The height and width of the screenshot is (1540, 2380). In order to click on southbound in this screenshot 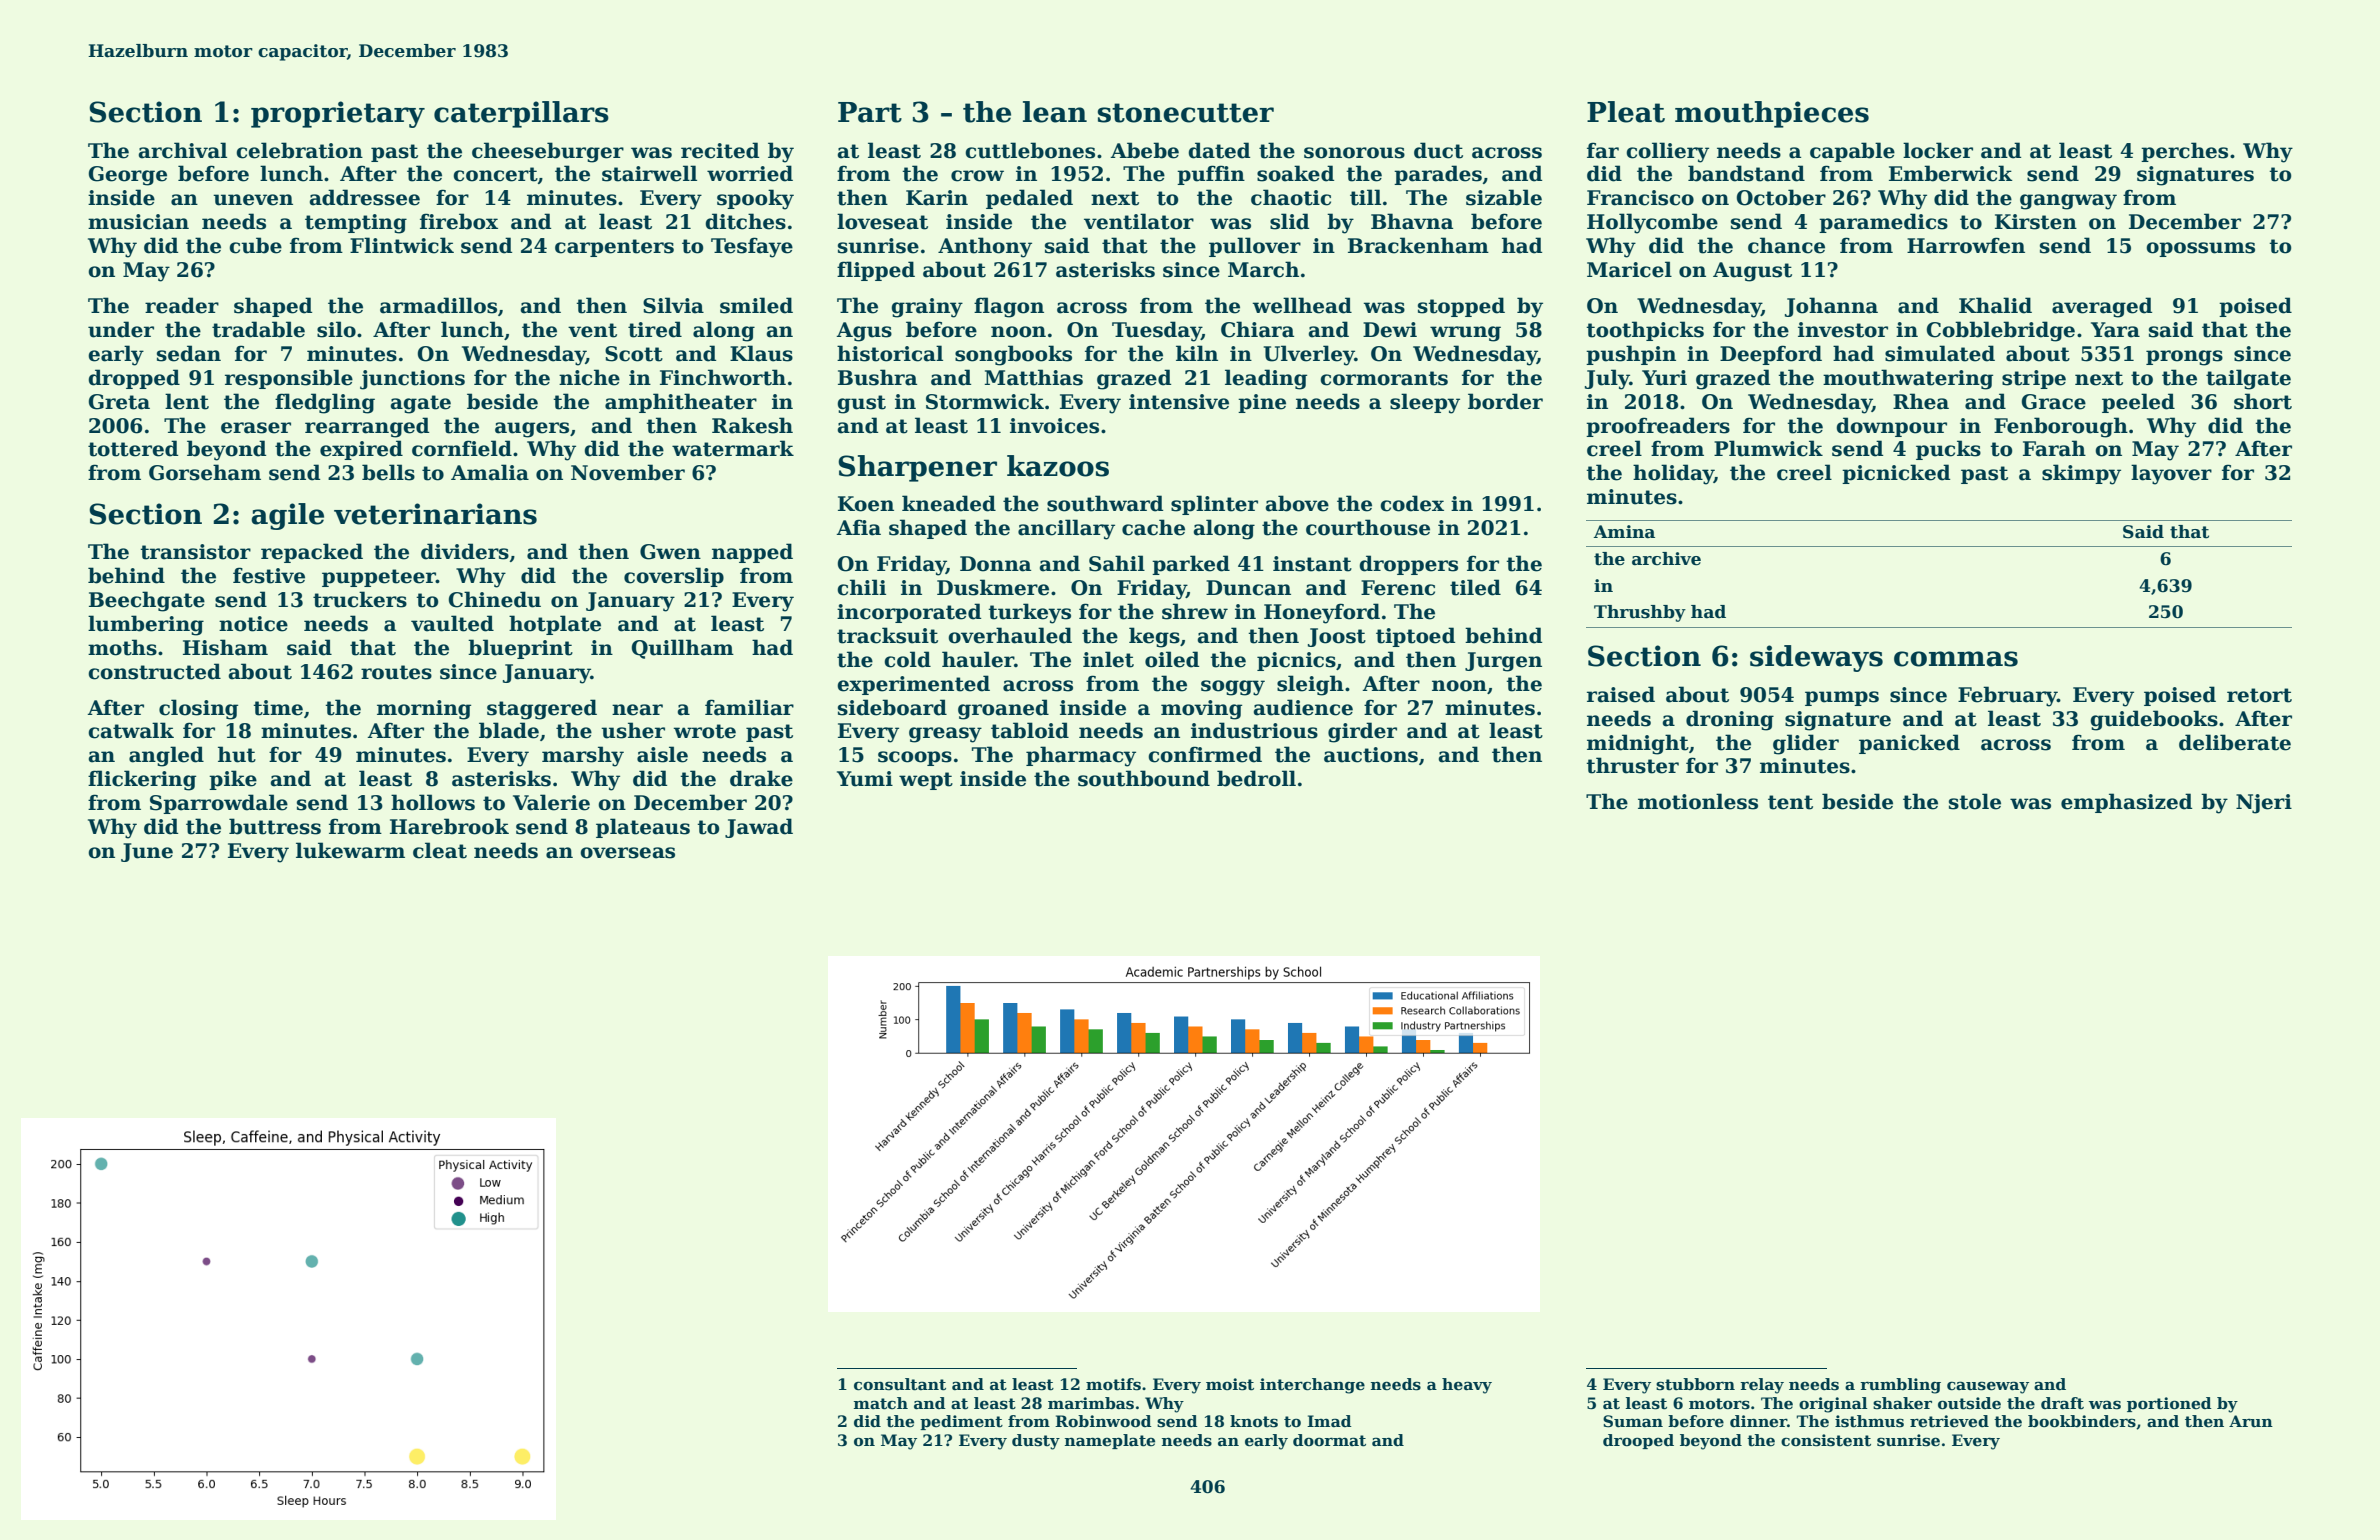, I will do `click(1144, 778)`.
